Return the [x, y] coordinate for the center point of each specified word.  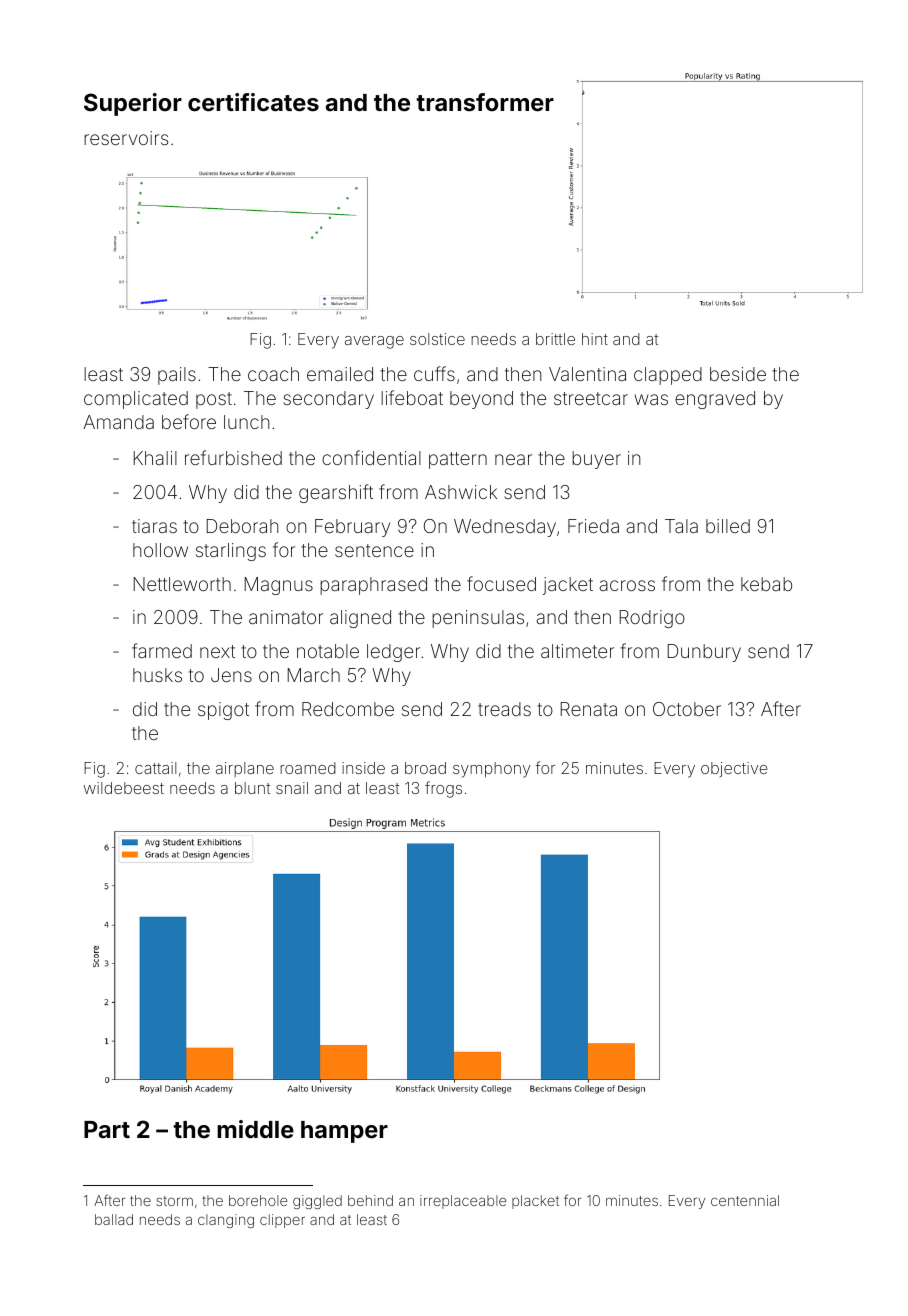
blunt [252, 788]
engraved [715, 400]
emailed [340, 374]
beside [738, 374]
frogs [443, 789]
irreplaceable [463, 1202]
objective [734, 769]
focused [501, 583]
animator [286, 617]
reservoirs [126, 138]
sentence [374, 550]
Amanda [118, 422]
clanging [226, 1221]
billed [728, 526]
